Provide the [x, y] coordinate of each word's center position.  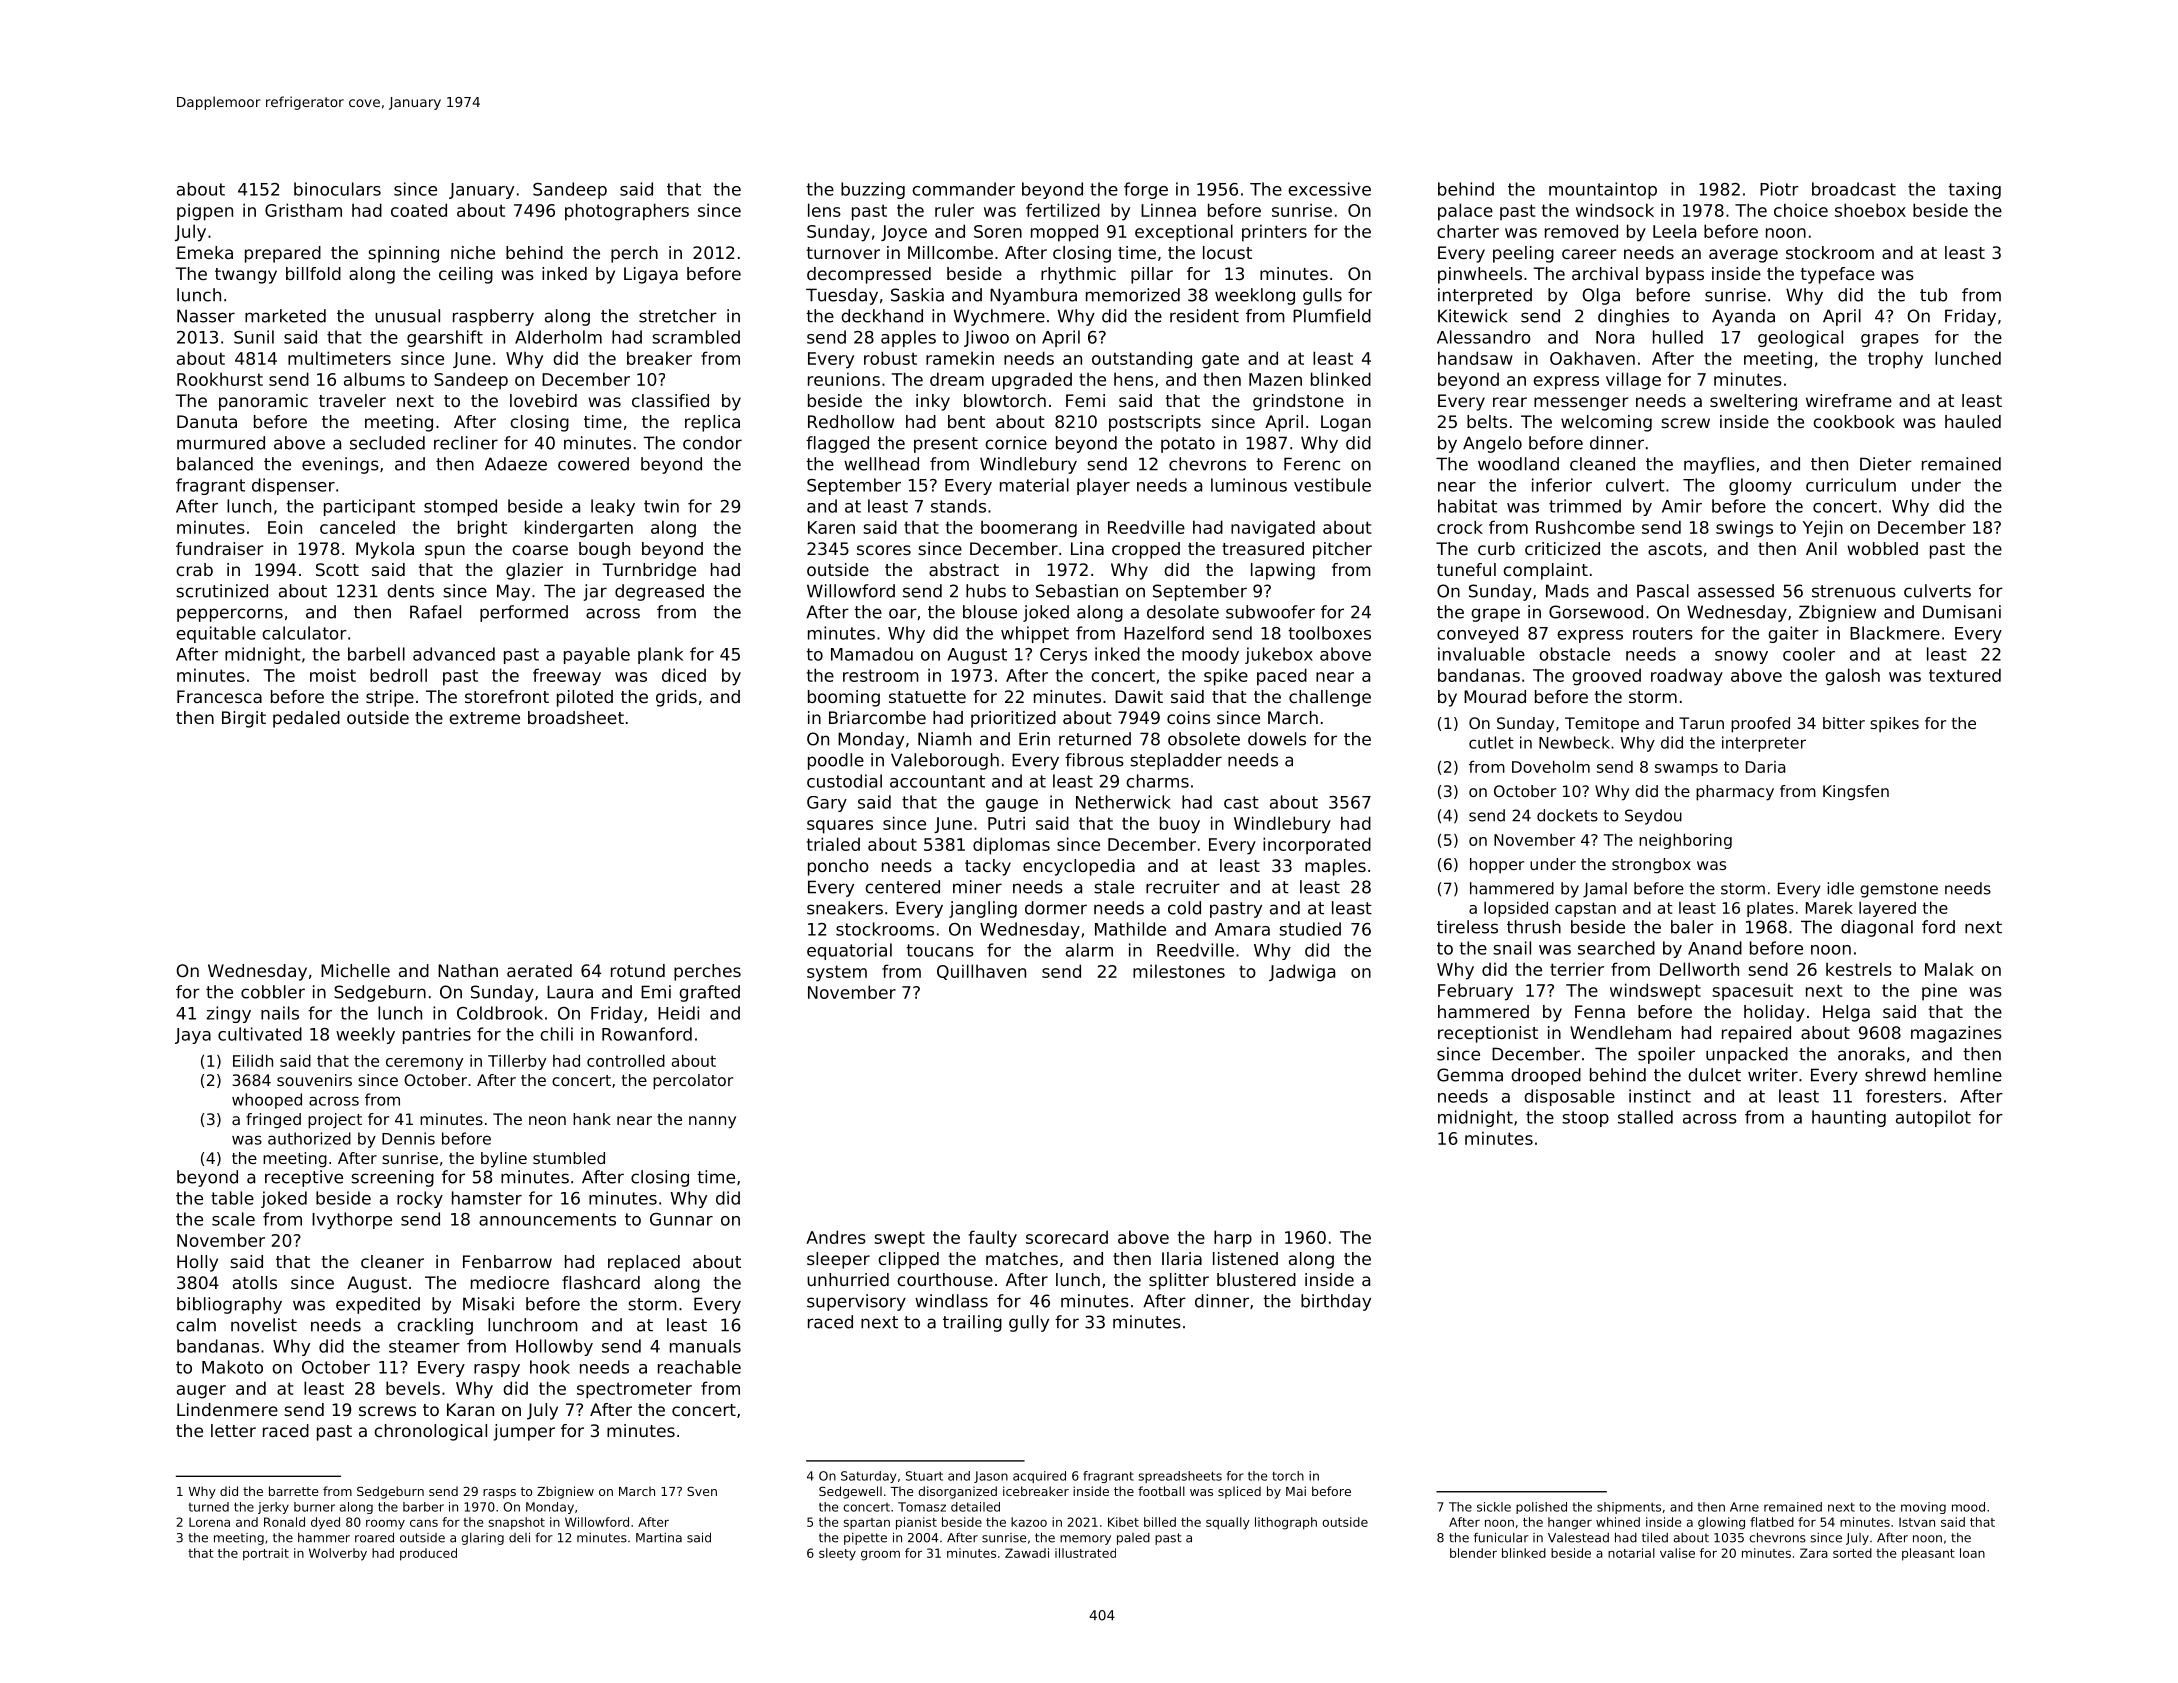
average [1743, 256]
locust [1227, 252]
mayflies [1719, 465]
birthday [1336, 1302]
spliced [1239, 1492]
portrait [266, 1554]
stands [958, 506]
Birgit [244, 719]
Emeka [205, 252]
